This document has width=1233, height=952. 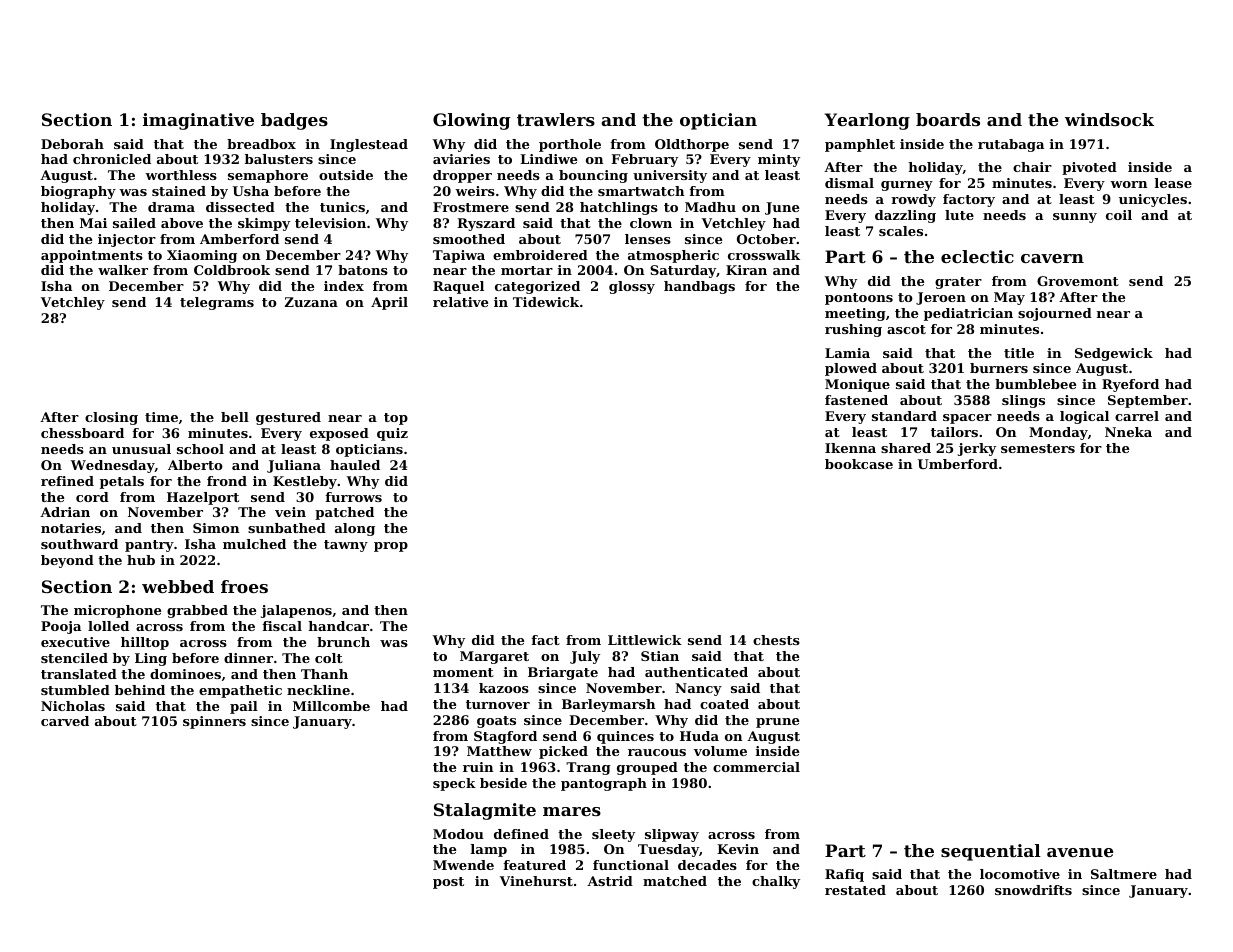 I want to click on froes, so click(x=244, y=586).
